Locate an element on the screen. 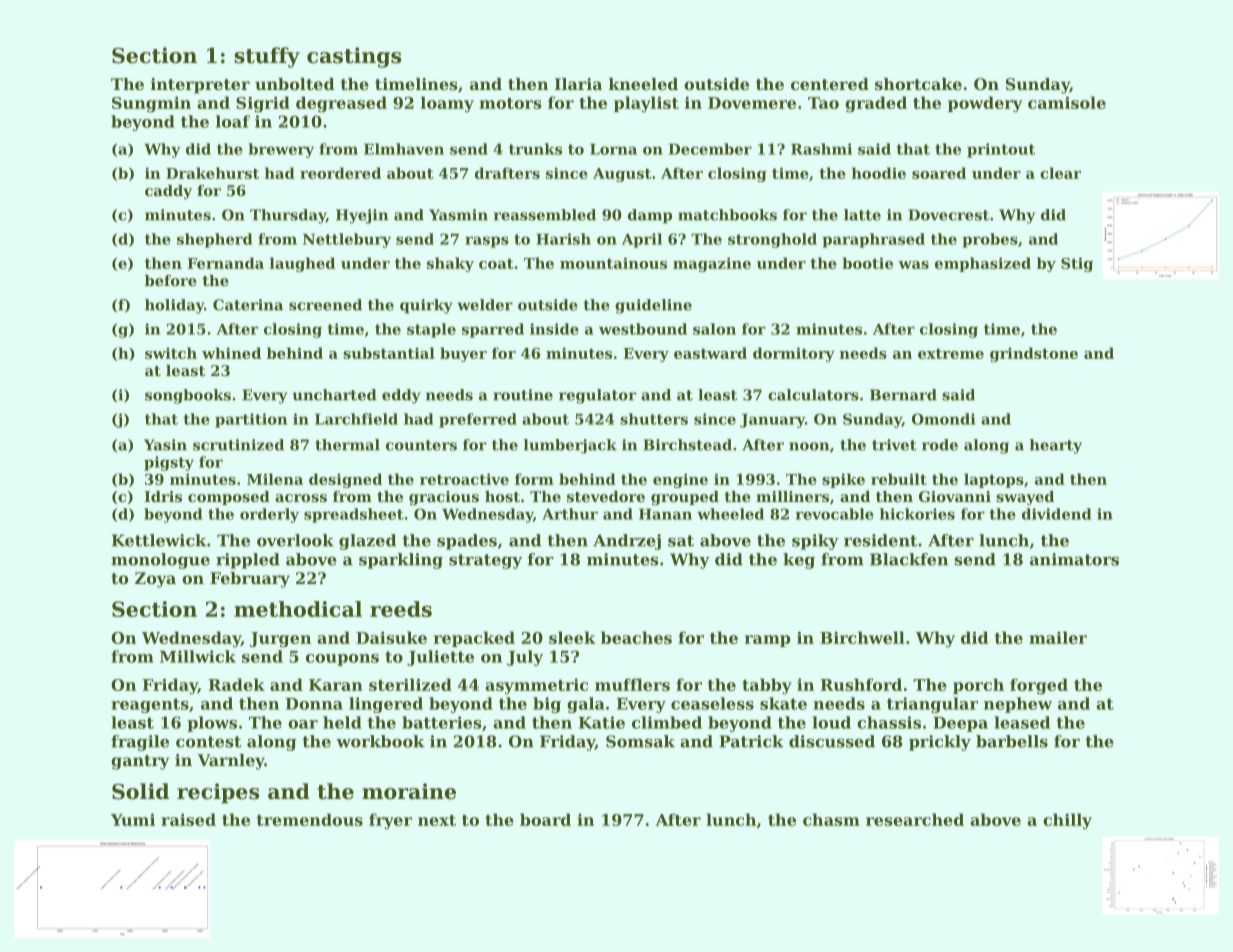  stevedore is located at coordinates (606, 496).
